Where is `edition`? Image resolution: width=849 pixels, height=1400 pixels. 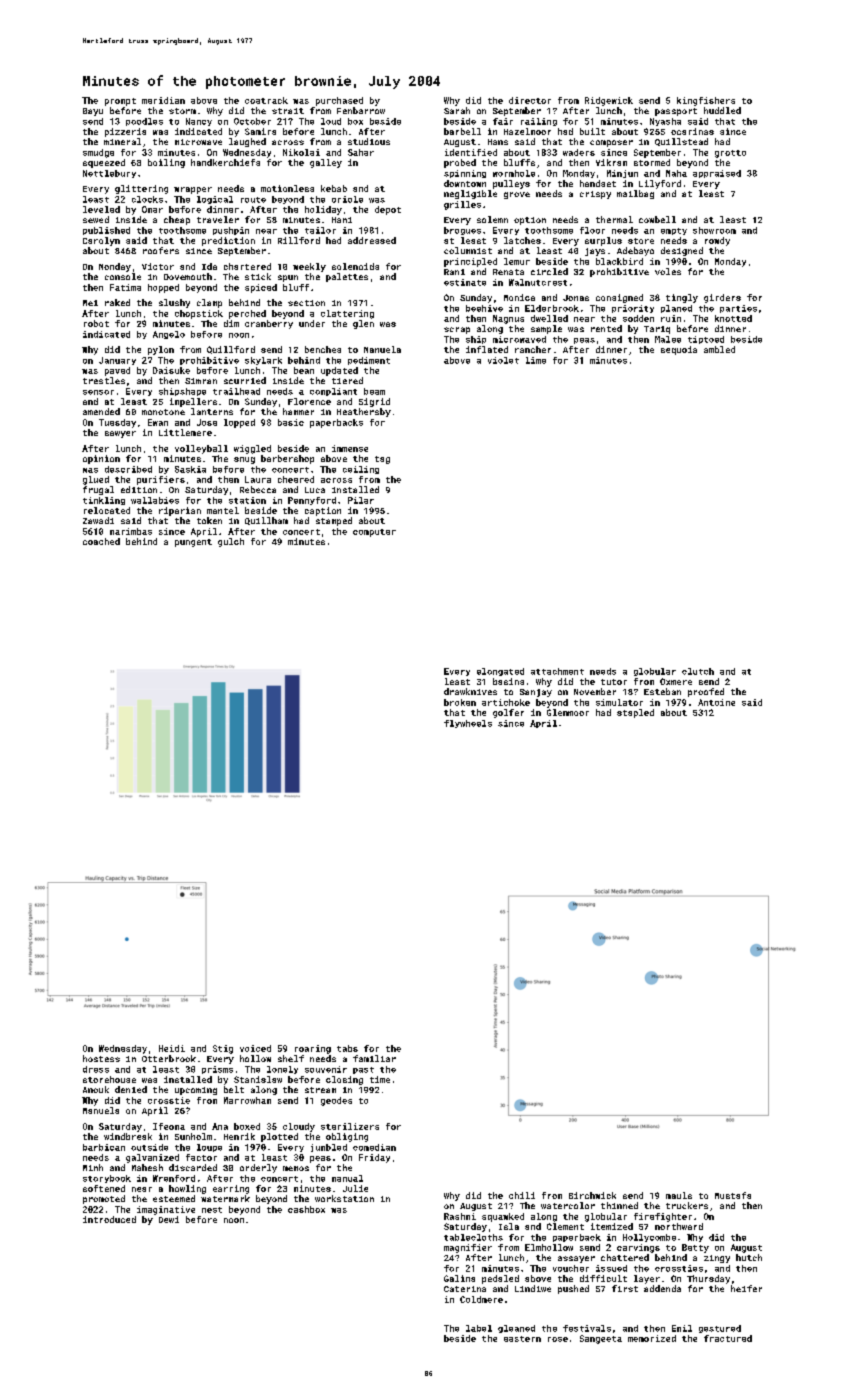 edition is located at coordinates (139, 489).
